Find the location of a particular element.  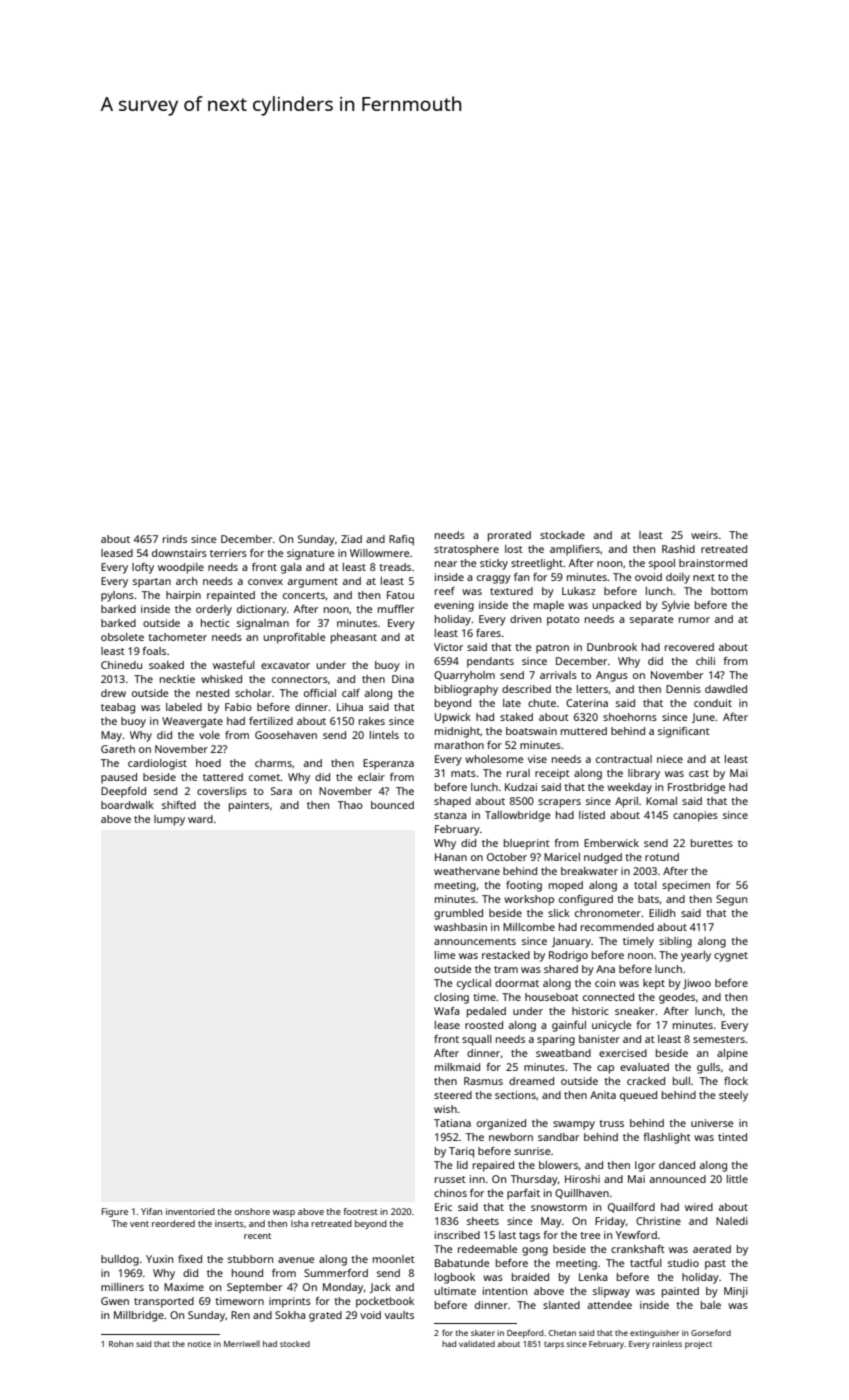

Lenka is located at coordinates (593, 1277).
